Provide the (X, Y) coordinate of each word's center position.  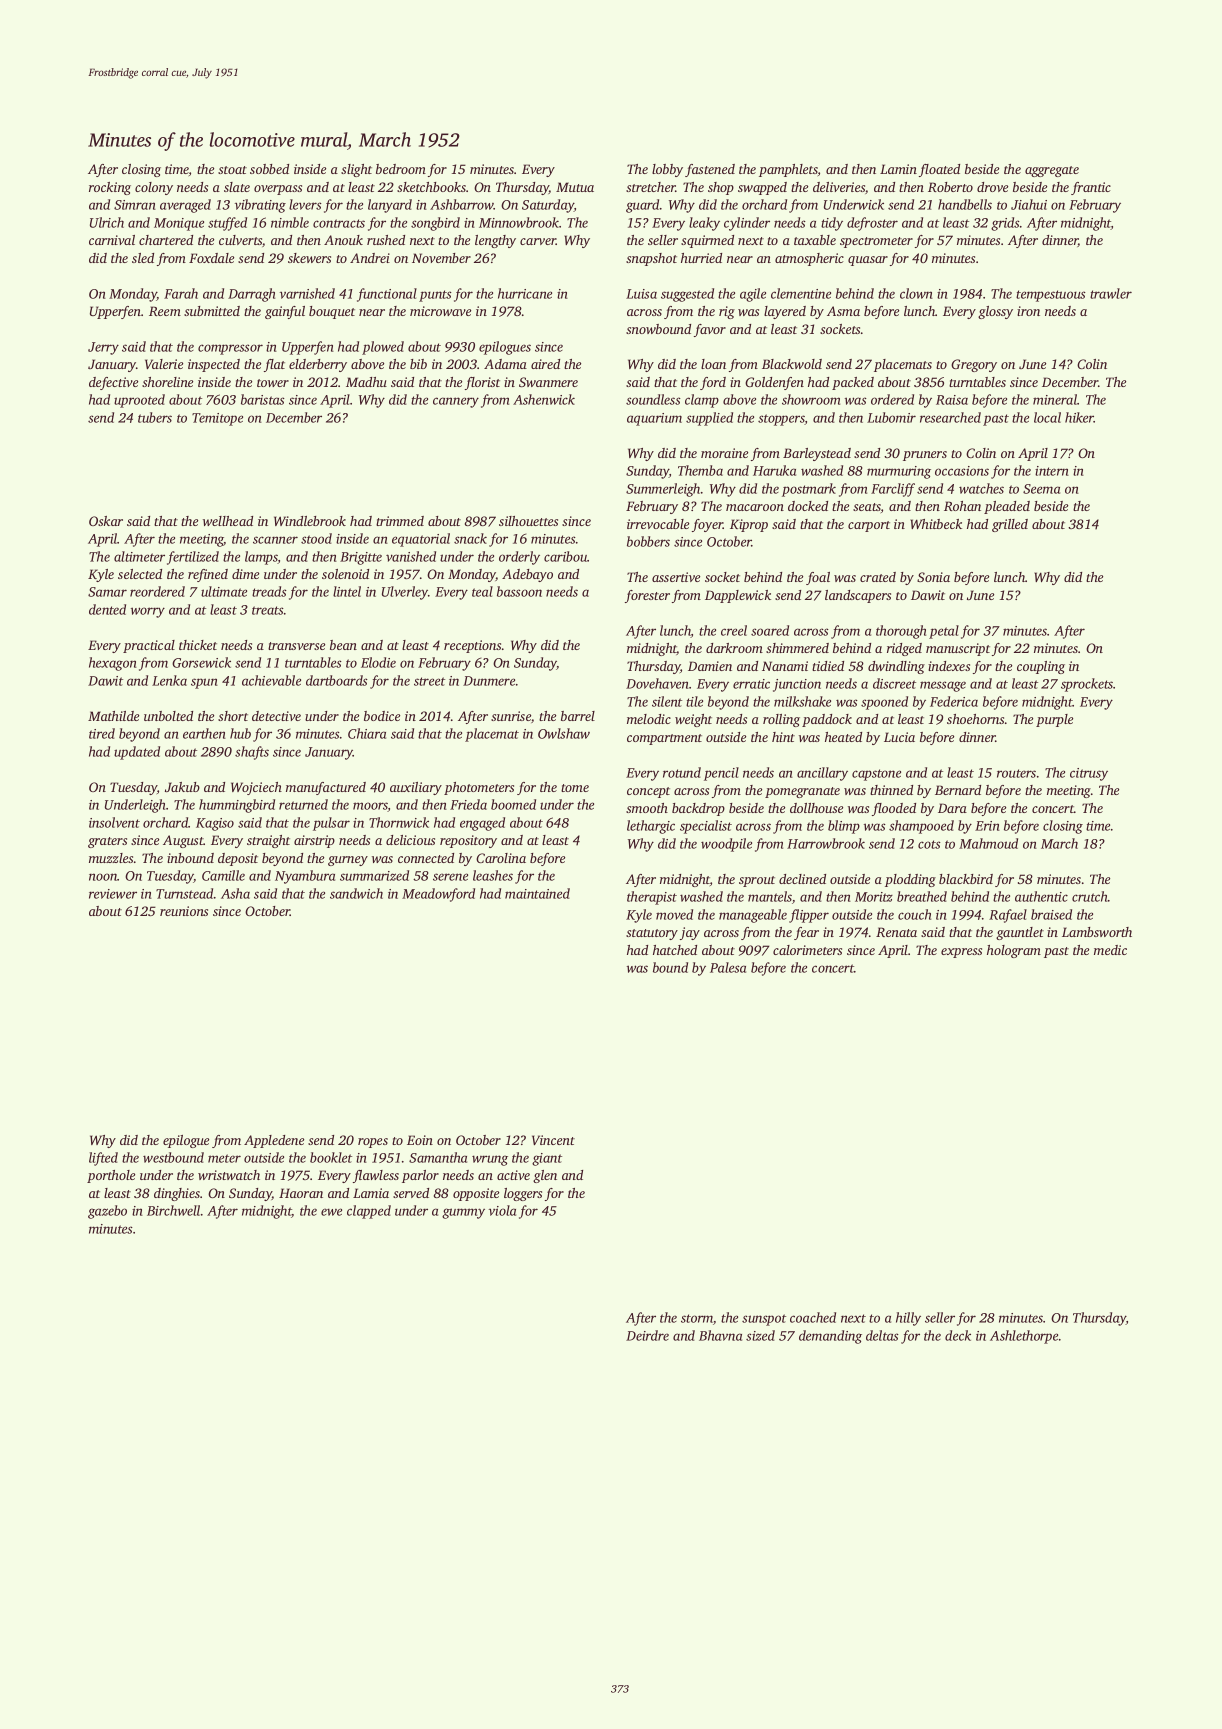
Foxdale (211, 258)
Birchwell (173, 1210)
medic (1110, 950)
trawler (1111, 293)
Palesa (728, 967)
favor (710, 330)
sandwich (356, 893)
